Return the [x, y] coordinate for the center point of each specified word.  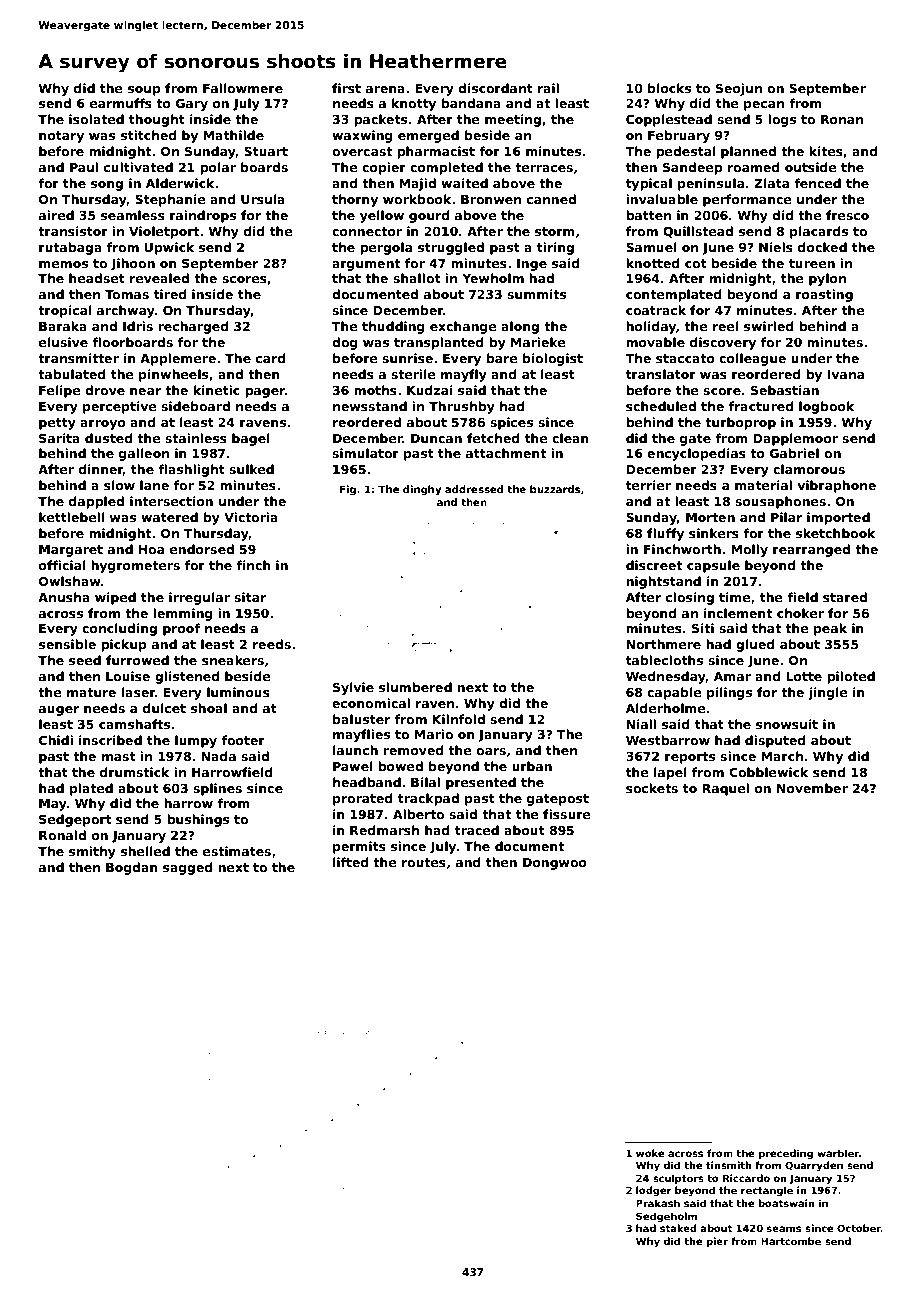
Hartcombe [791, 1241]
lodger [654, 1191]
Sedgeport [75, 820]
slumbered [415, 687]
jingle [828, 693]
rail [548, 88]
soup [144, 91]
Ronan [842, 119]
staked [678, 1228]
